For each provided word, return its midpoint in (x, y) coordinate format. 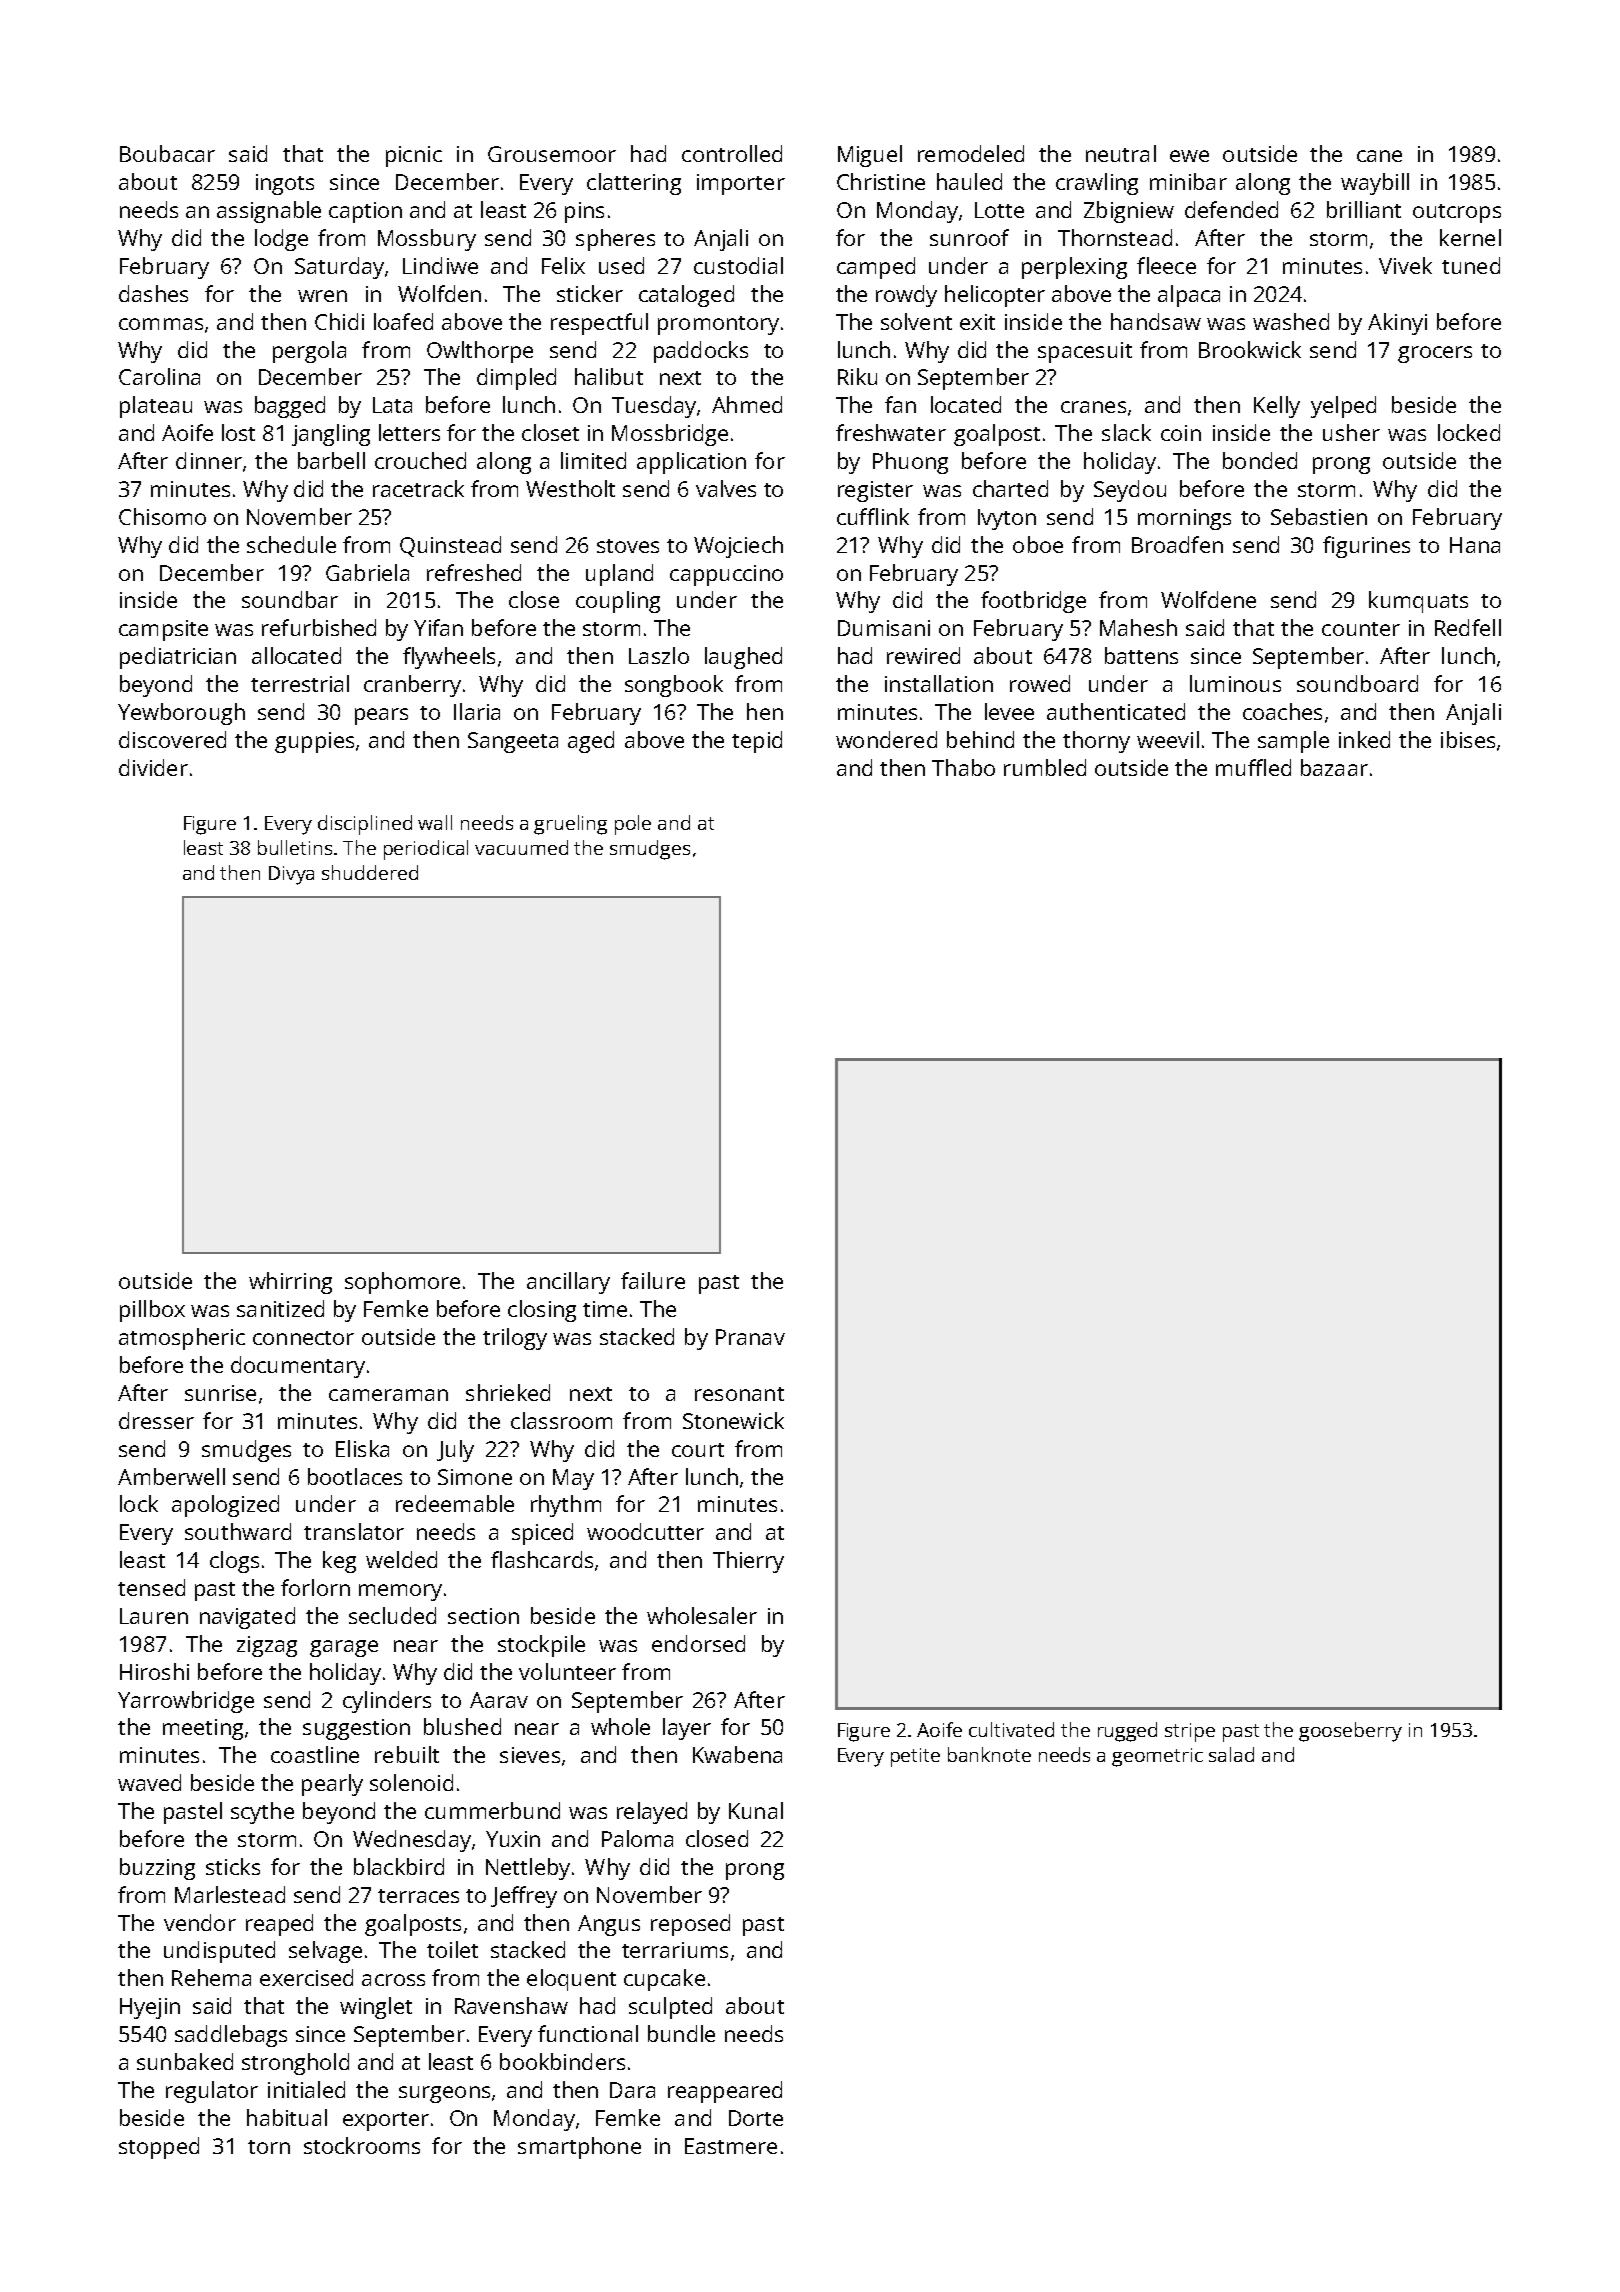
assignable (269, 212)
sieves (530, 1755)
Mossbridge (670, 435)
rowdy (906, 296)
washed (1291, 321)
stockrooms (362, 2145)
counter (1361, 629)
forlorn (315, 1587)
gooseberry (1350, 1732)
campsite (163, 630)
